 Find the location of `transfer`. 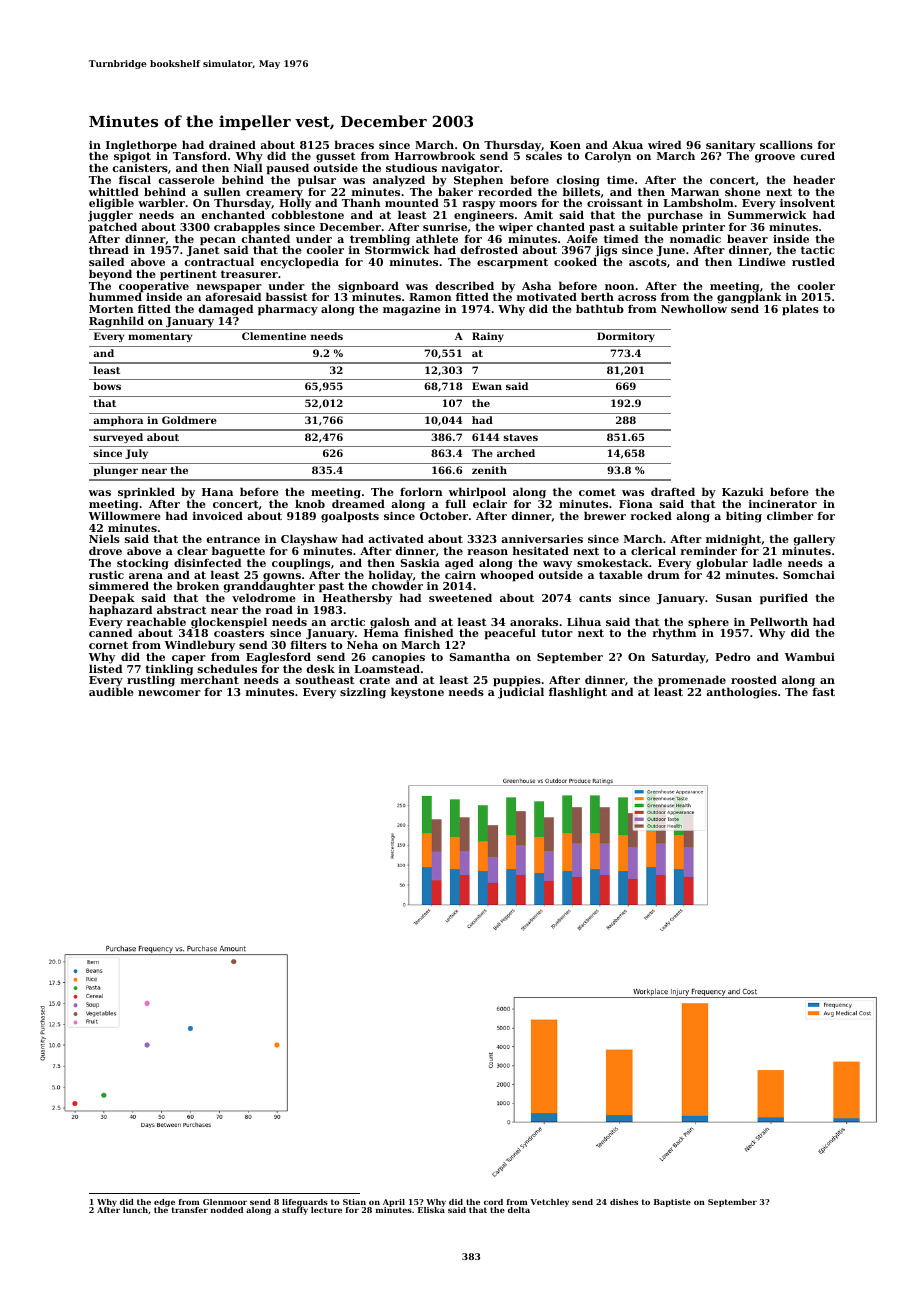

transfer is located at coordinates (190, 1210).
